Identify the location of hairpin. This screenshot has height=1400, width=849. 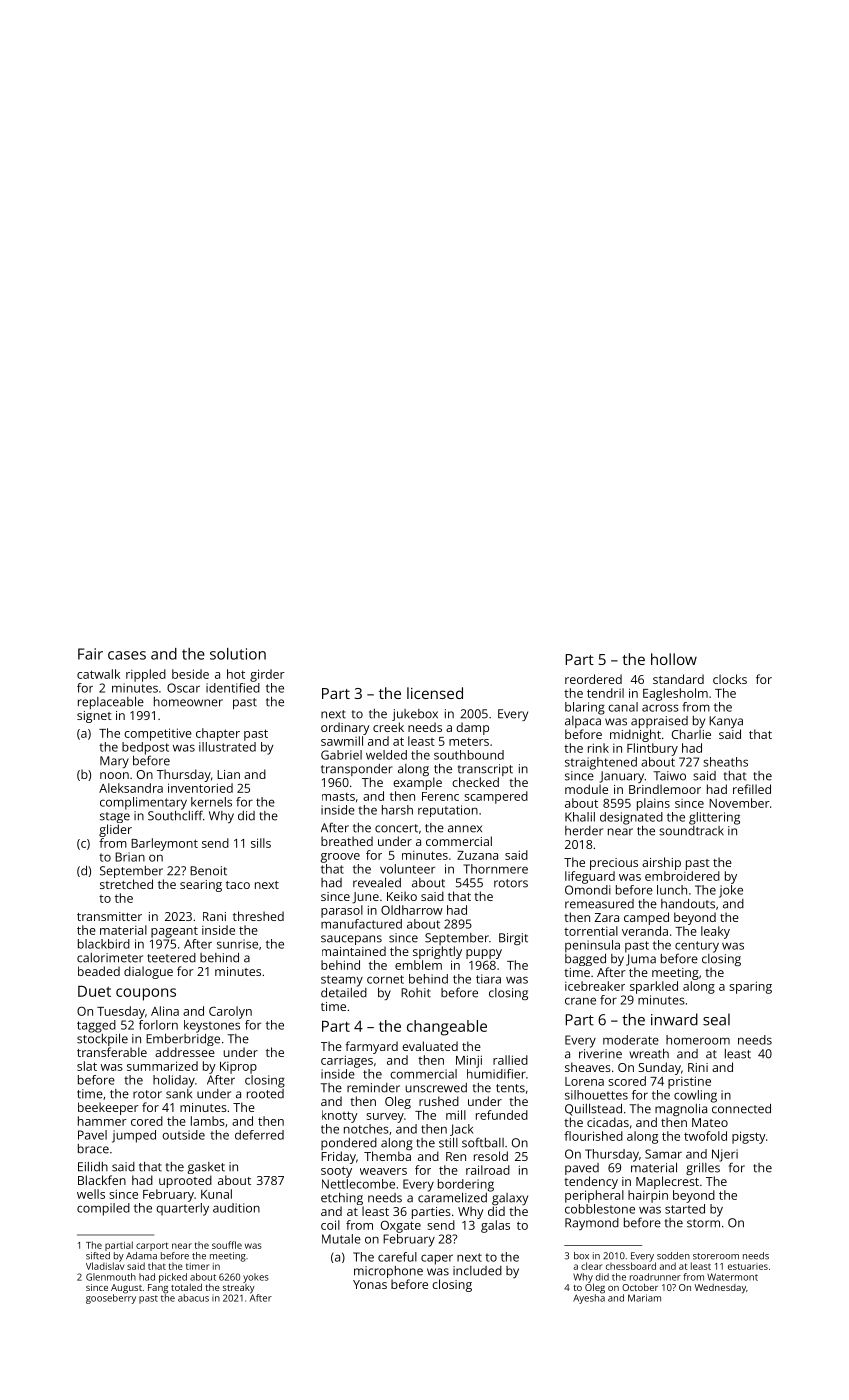
(648, 1196).
